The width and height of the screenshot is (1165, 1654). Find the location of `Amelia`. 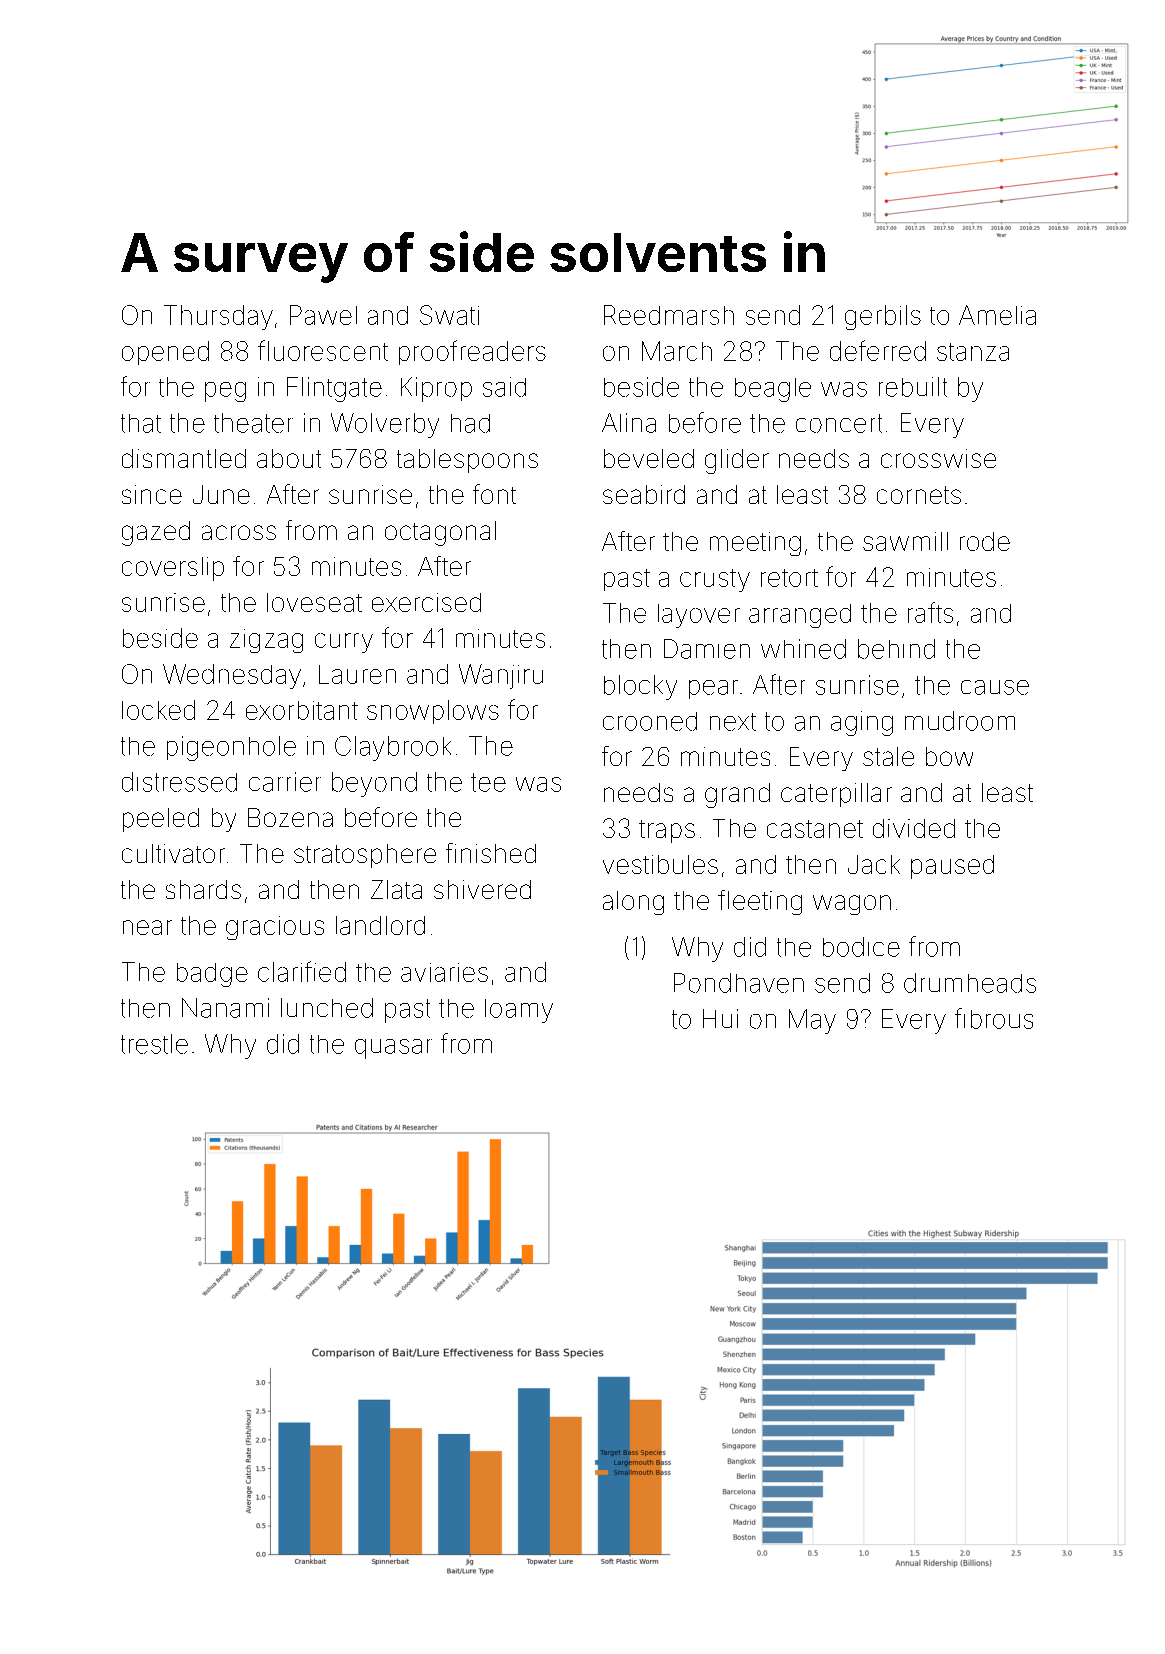

Amelia is located at coordinates (997, 315).
